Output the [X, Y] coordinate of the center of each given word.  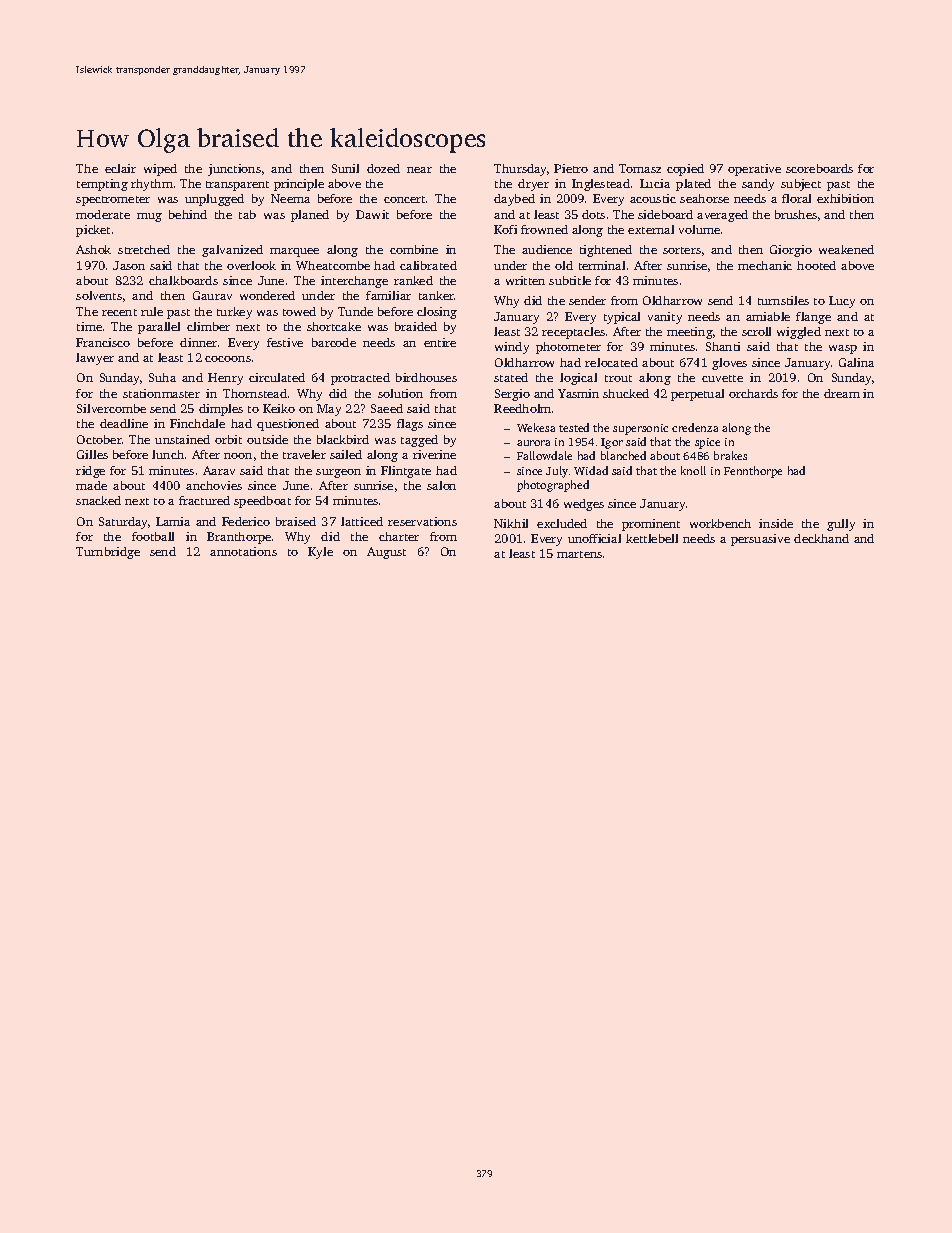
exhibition [845, 198]
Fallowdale [544, 455]
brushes [796, 214]
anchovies [214, 485]
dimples [221, 410]
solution [400, 393]
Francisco [103, 342]
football [153, 536]
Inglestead [601, 185]
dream [842, 393]
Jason [129, 265]
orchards [753, 393]
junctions [234, 170]
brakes [730, 455]
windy [512, 348]
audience [547, 249]
